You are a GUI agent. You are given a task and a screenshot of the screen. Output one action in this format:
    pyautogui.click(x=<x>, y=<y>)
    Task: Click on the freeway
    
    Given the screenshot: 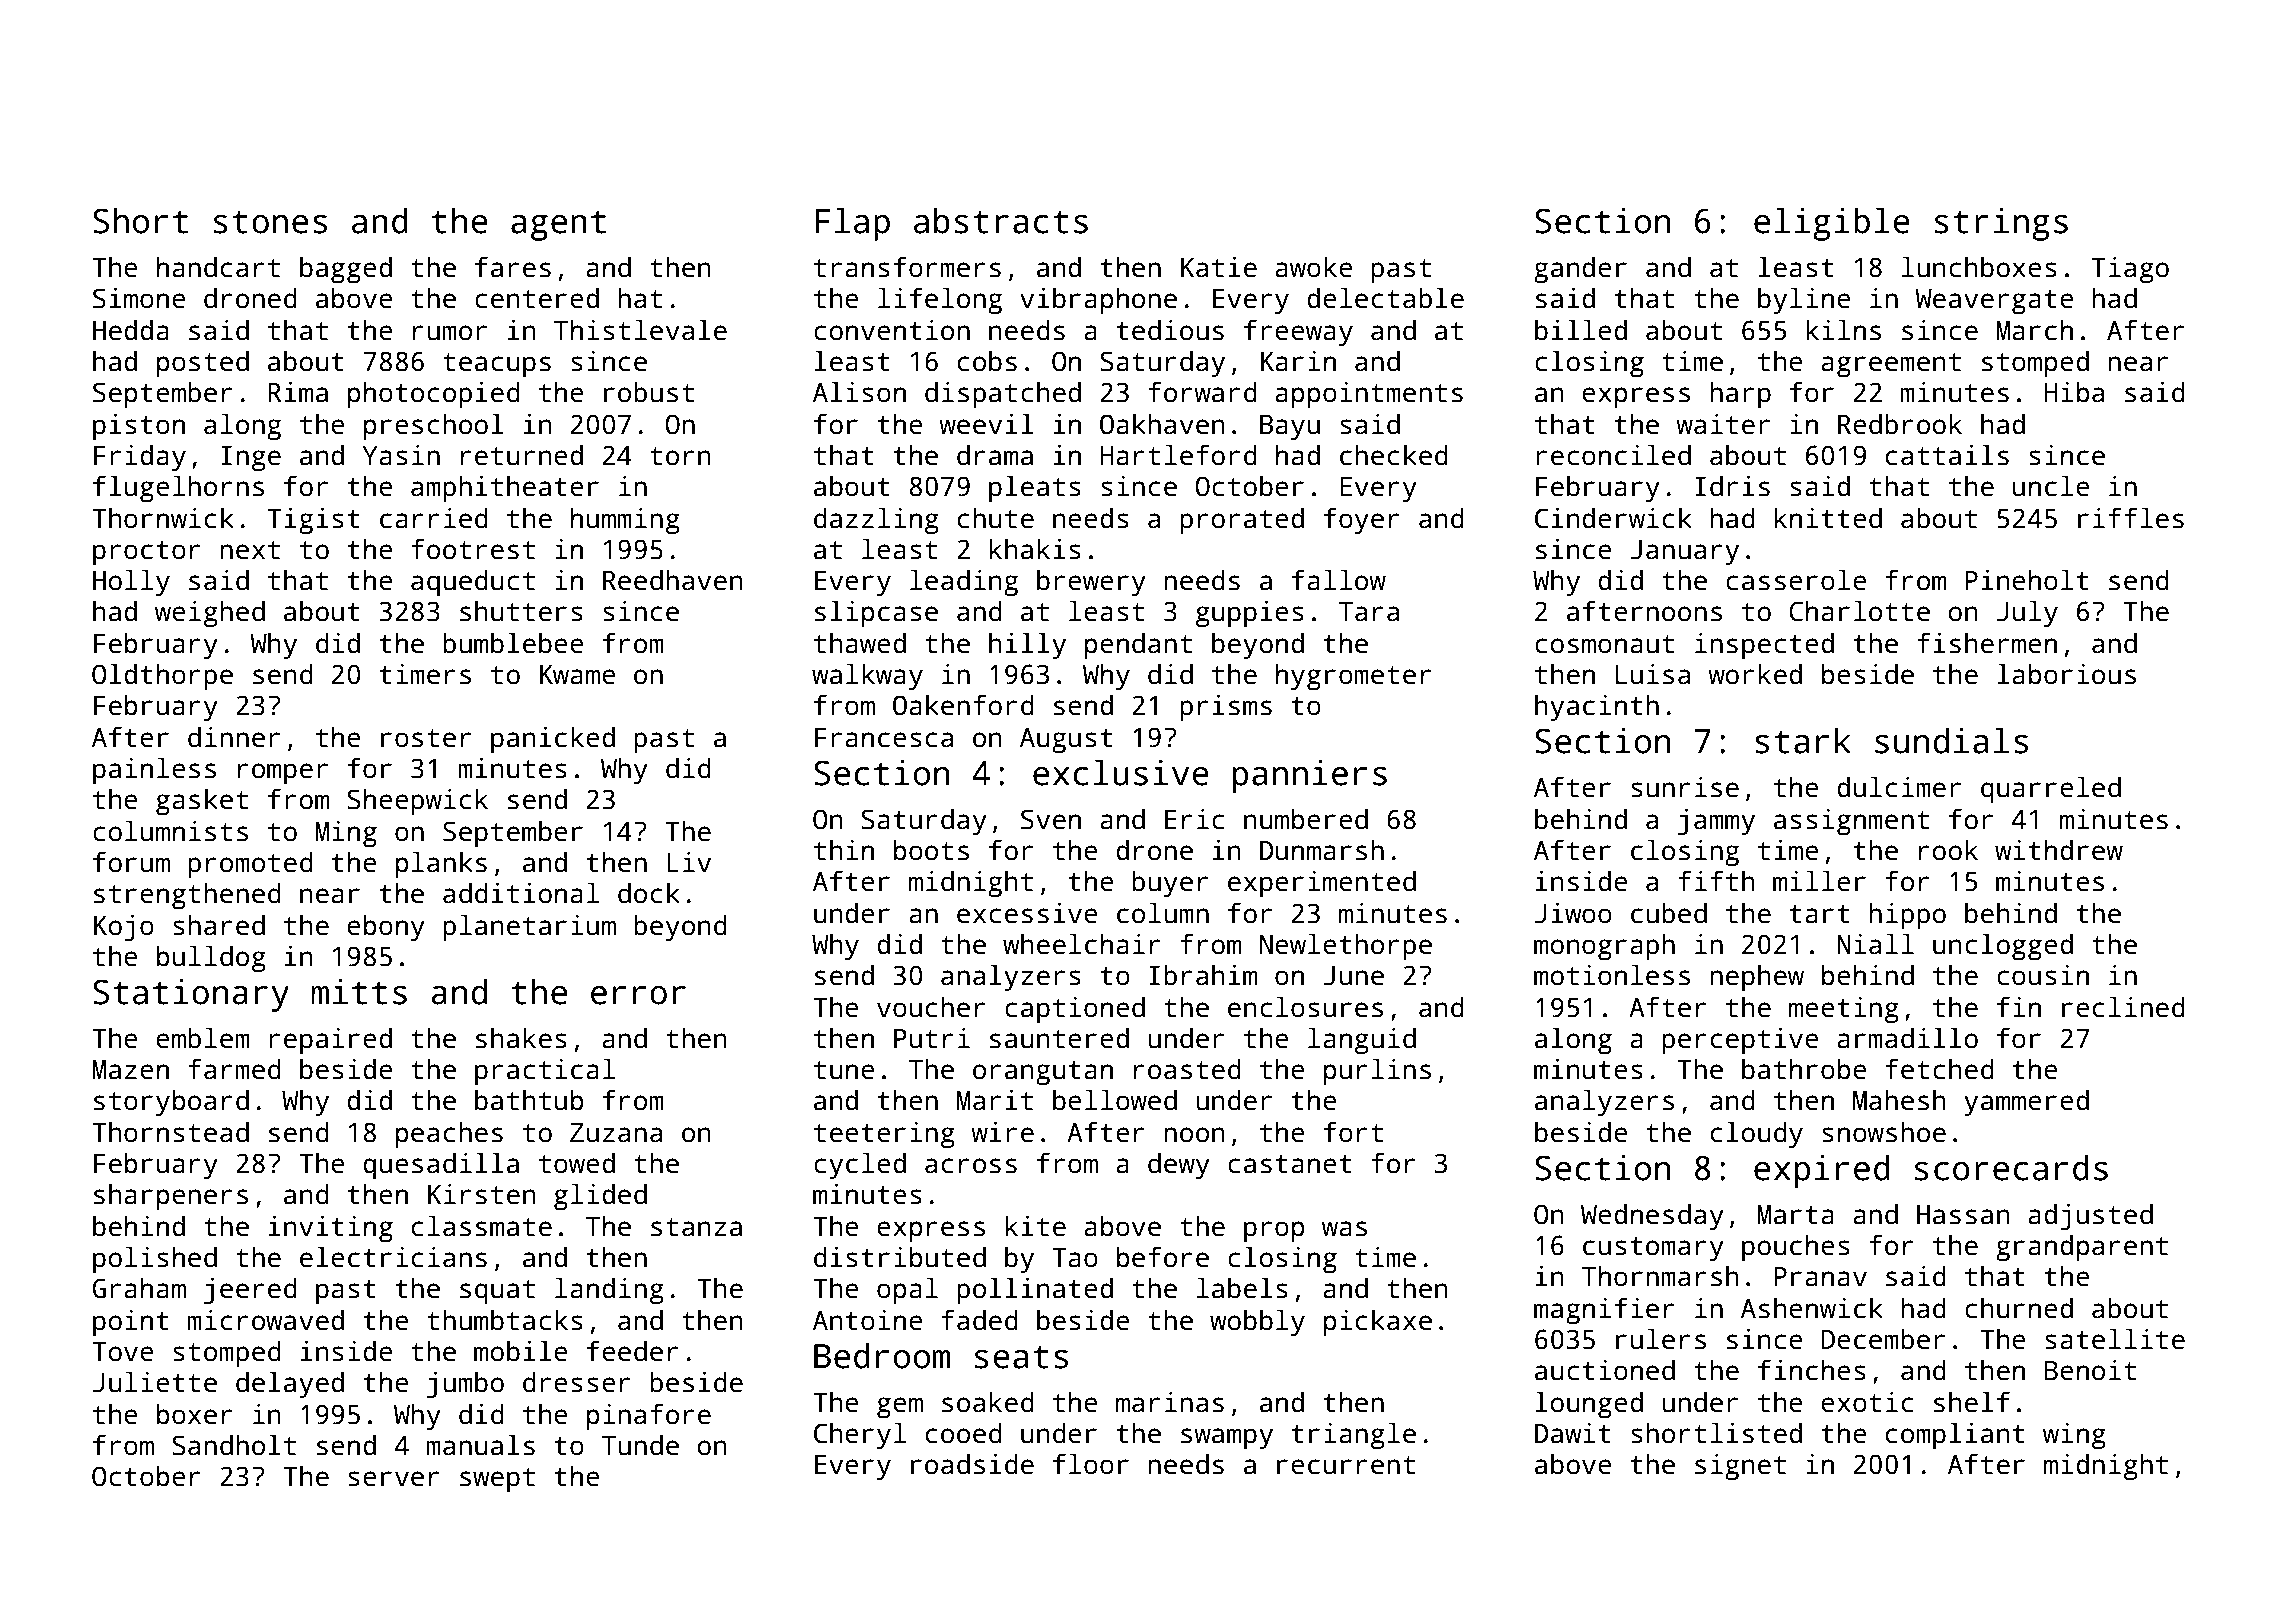 What is the action you would take?
    pyautogui.click(x=1298, y=332)
